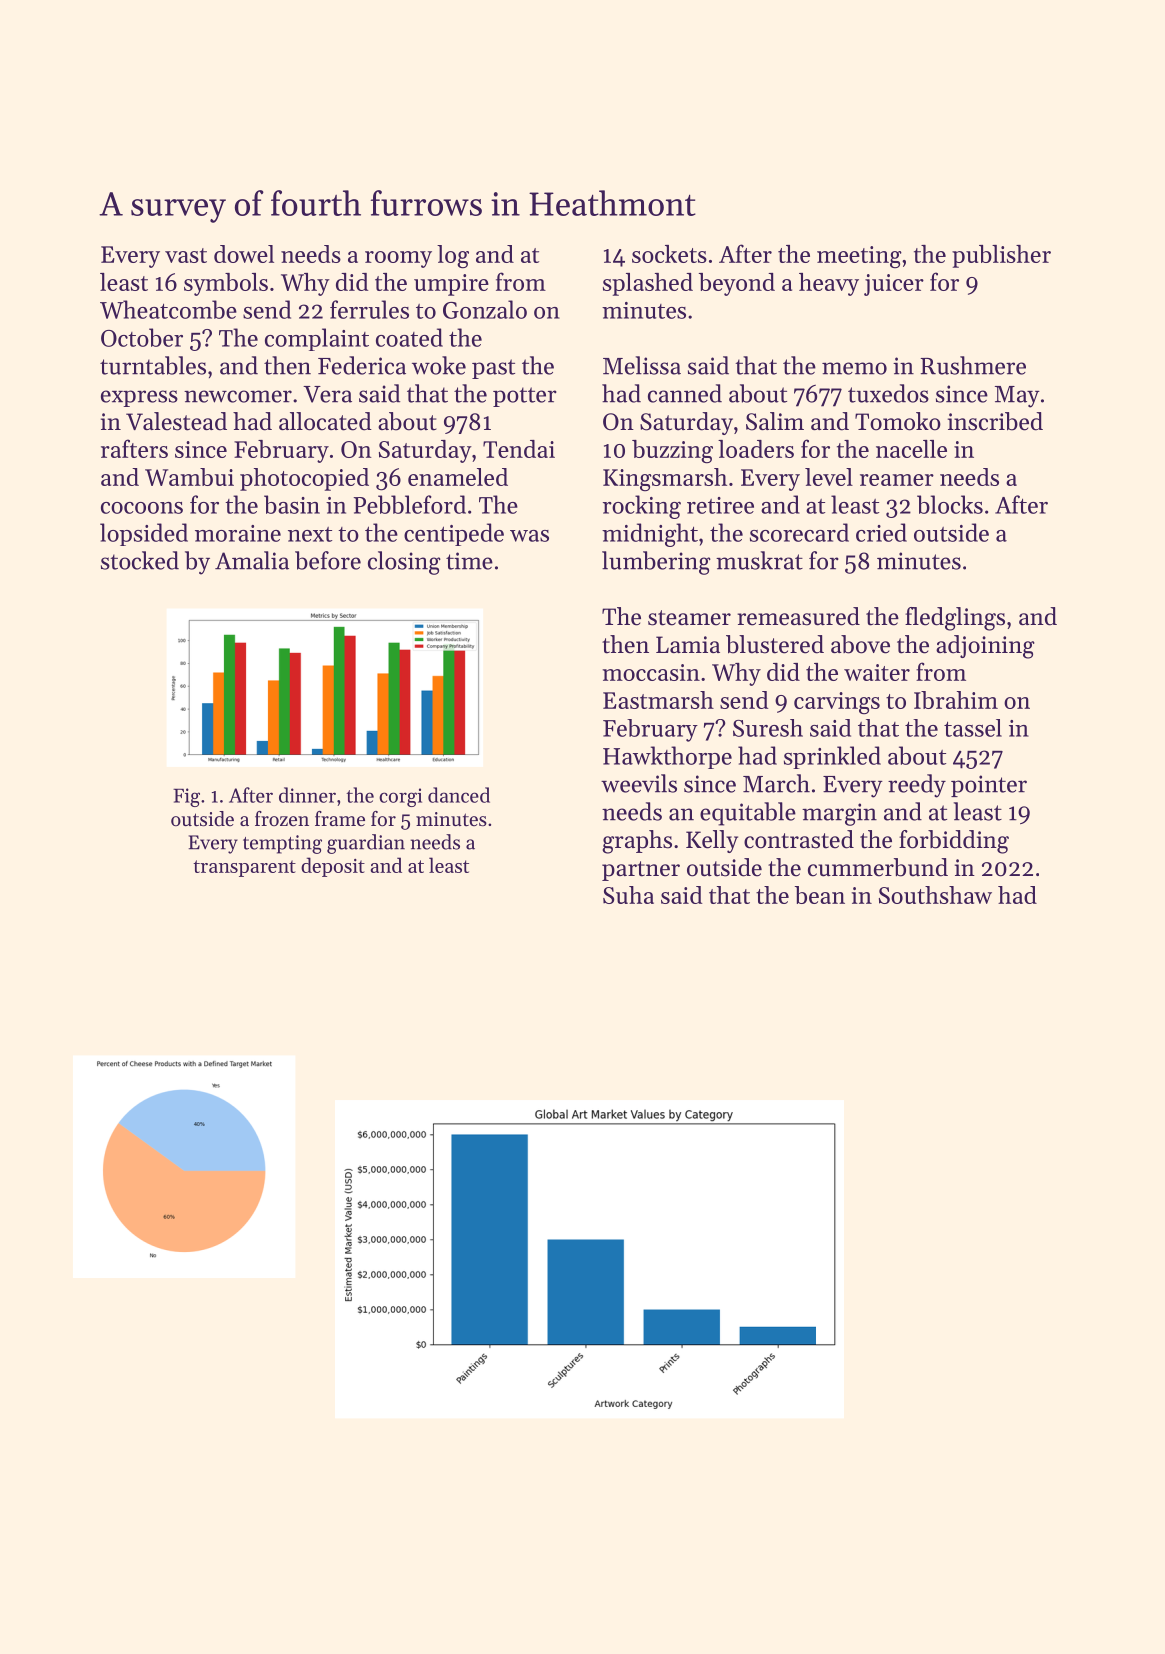 This screenshot has height=1654, width=1165. What do you see at coordinates (897, 480) in the screenshot?
I see `reamer` at bounding box center [897, 480].
